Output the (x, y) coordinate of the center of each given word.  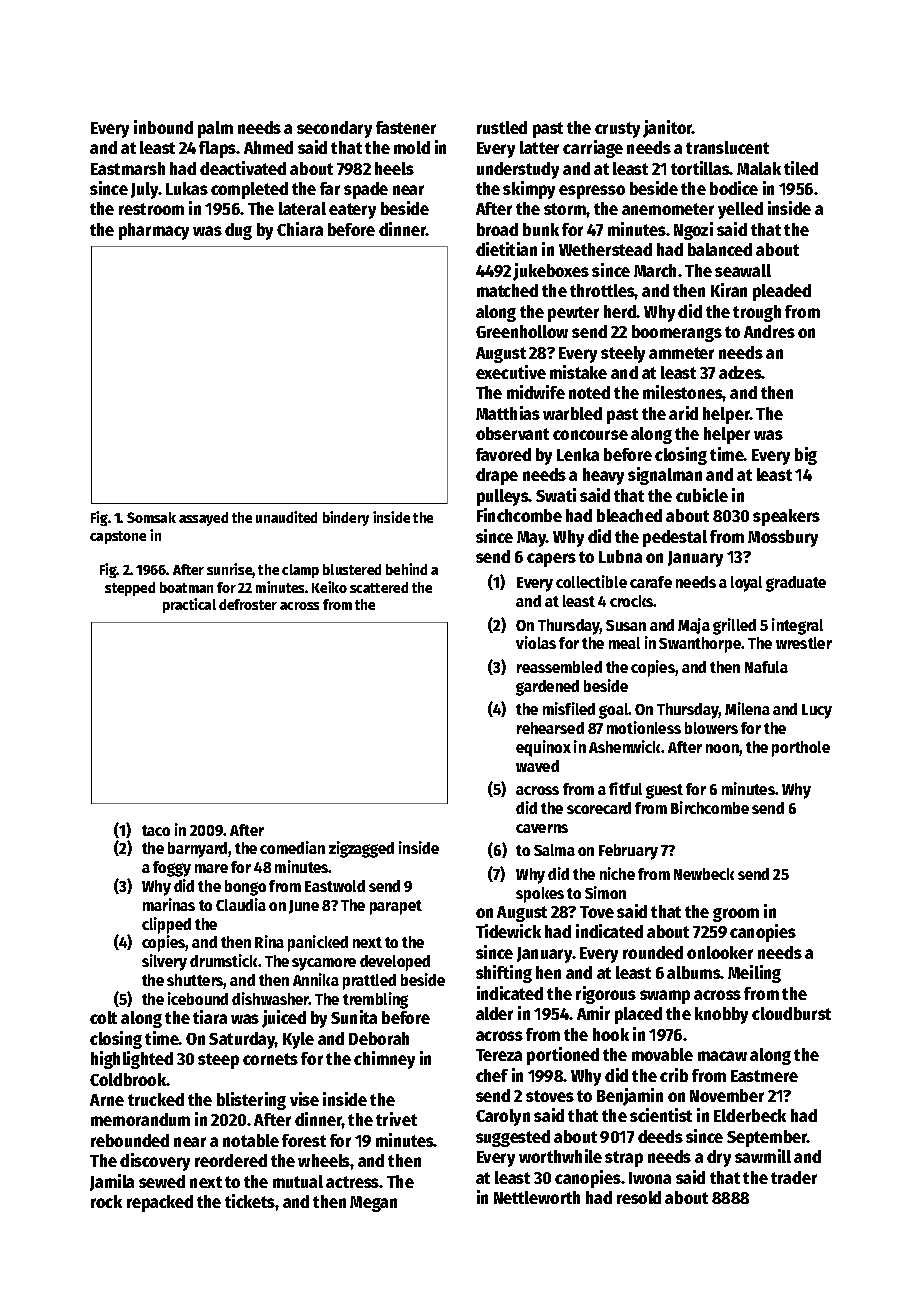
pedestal (675, 538)
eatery (352, 211)
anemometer (668, 209)
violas (536, 642)
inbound (163, 127)
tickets (250, 1201)
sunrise (230, 570)
